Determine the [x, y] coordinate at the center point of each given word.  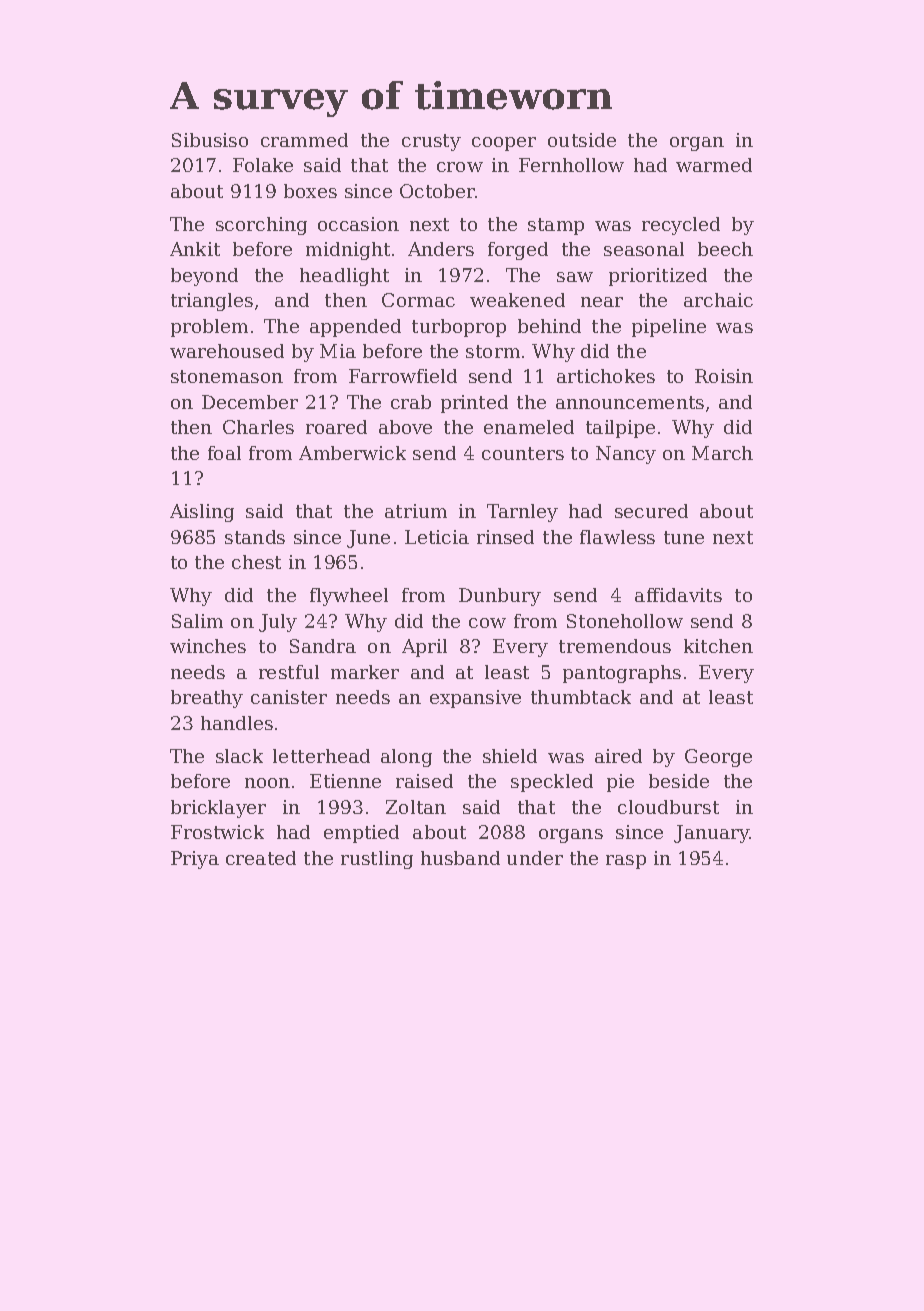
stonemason [227, 376]
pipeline [669, 328]
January [712, 834]
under [535, 858]
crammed [304, 140]
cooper [504, 144]
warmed [714, 165]
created [261, 858]
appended [355, 328]
